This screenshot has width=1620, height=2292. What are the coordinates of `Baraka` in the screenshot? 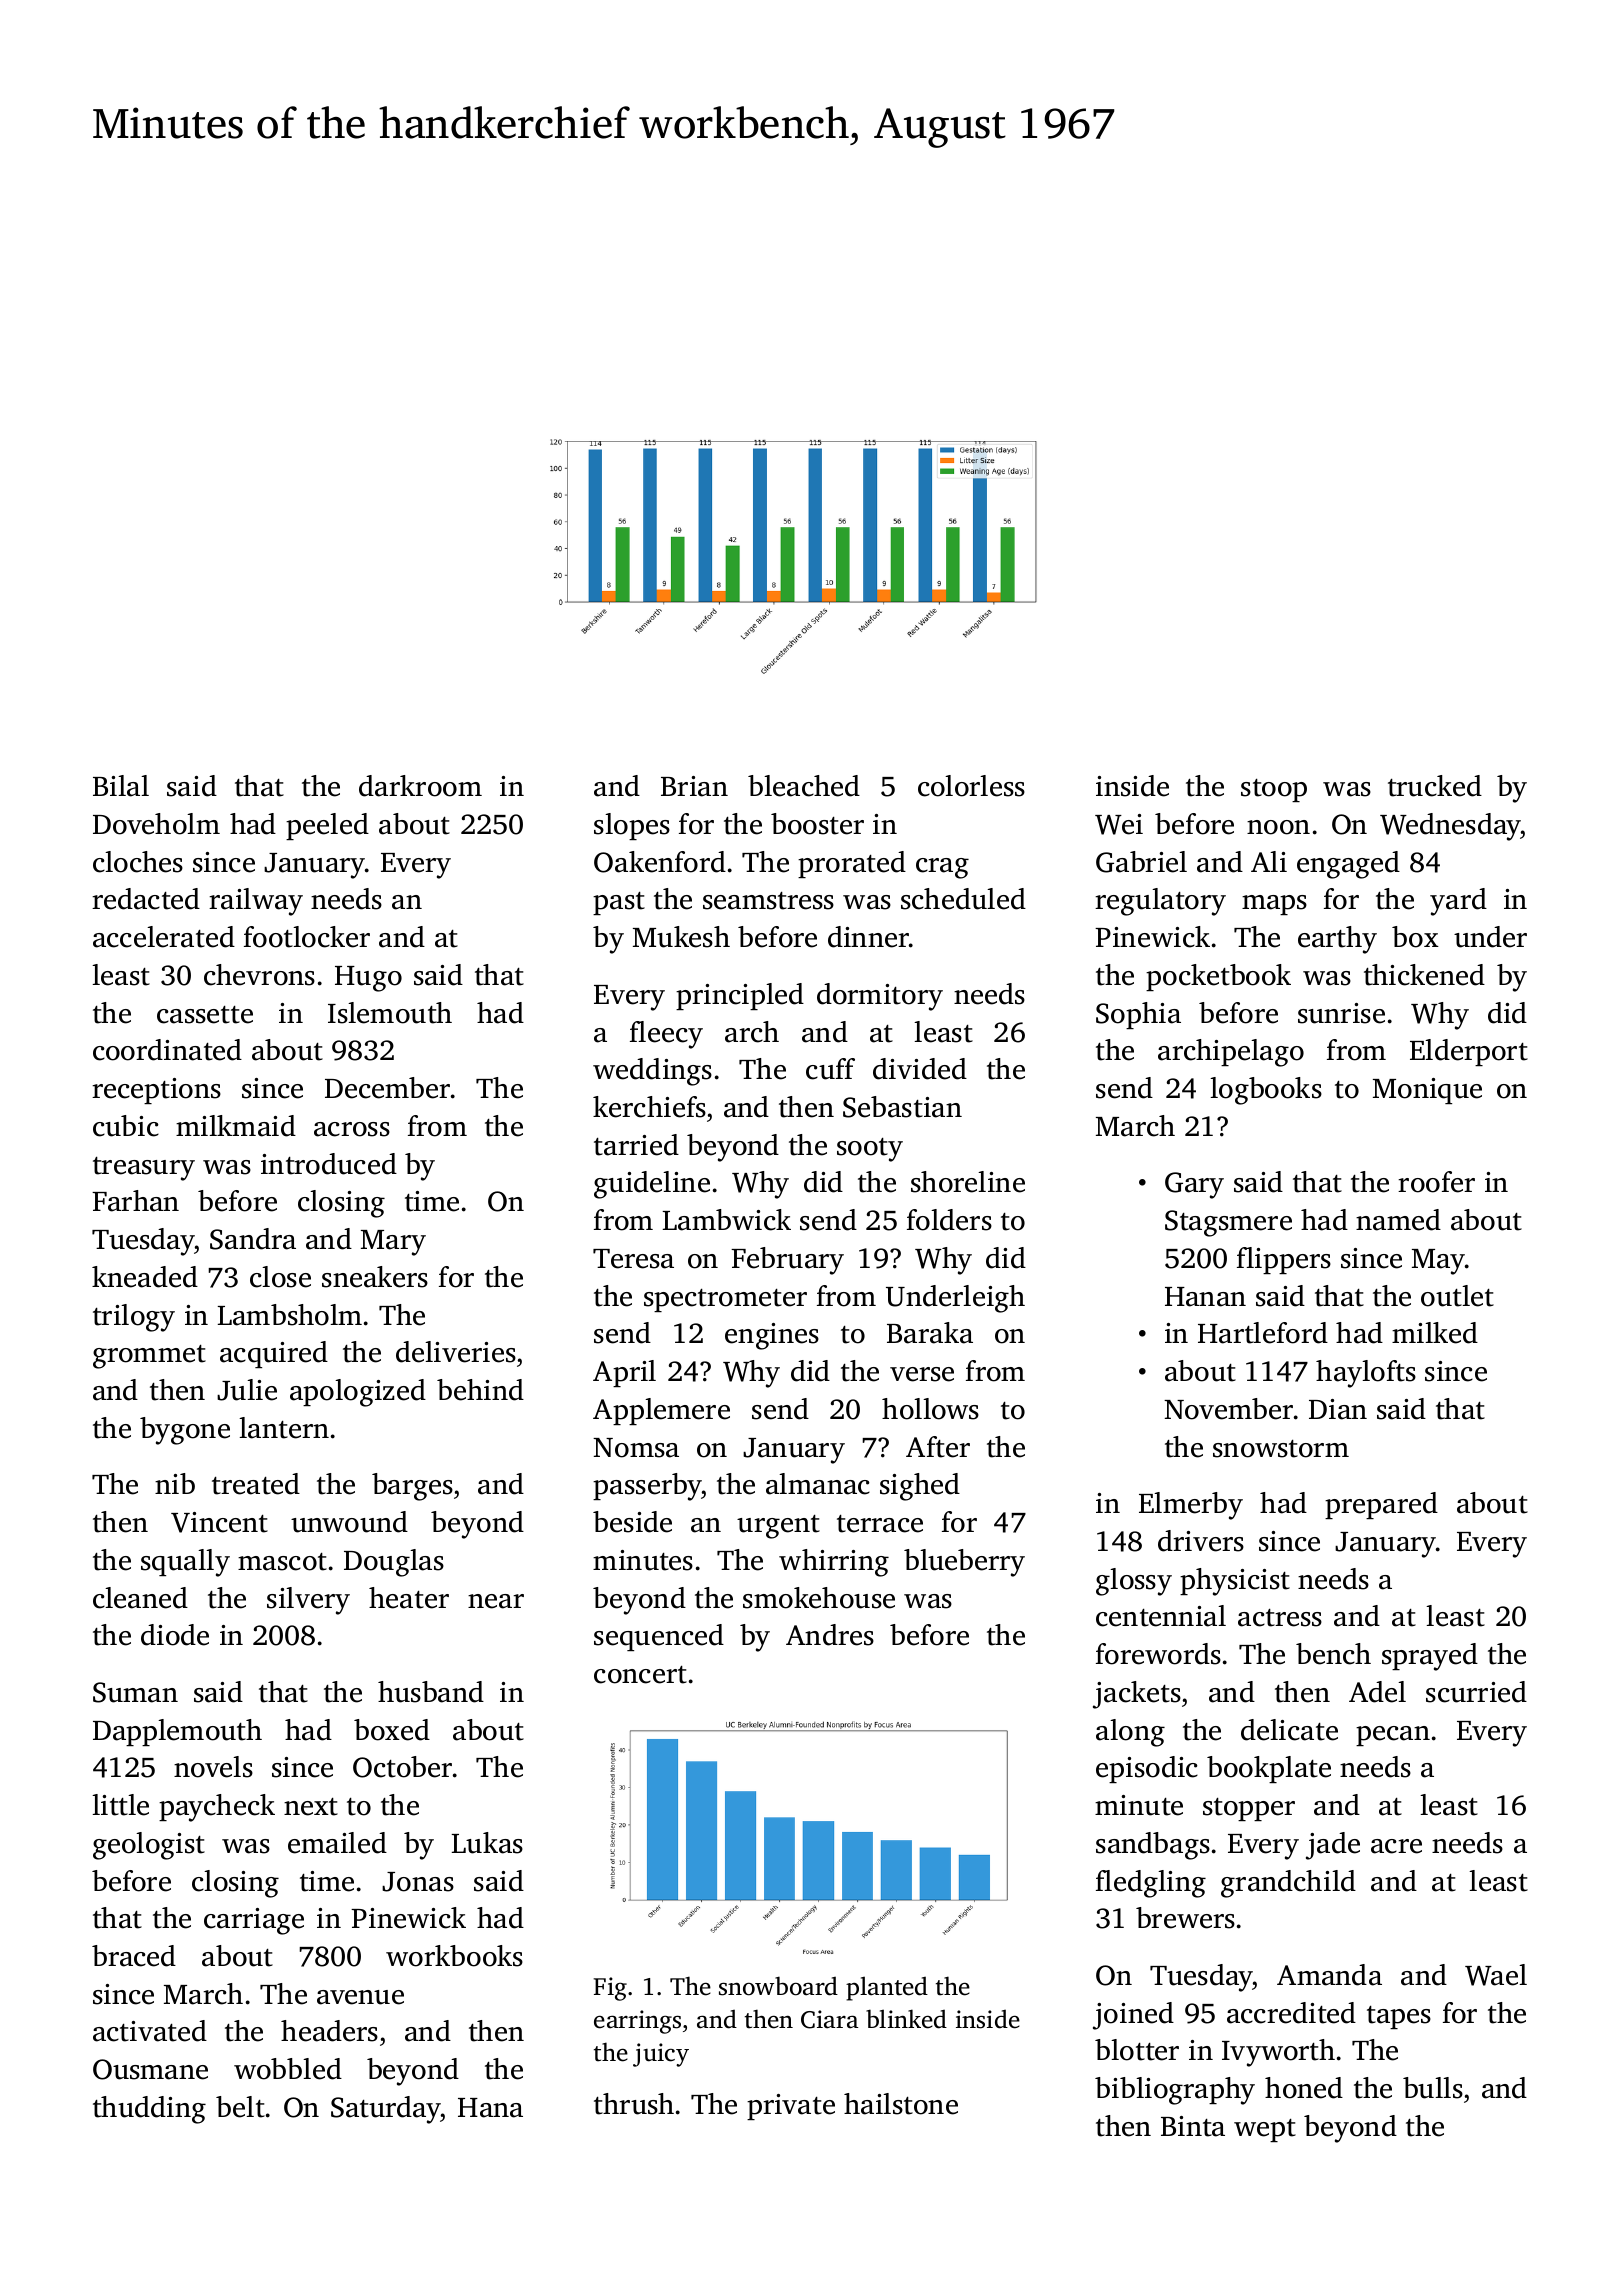 It's located at (930, 1333).
